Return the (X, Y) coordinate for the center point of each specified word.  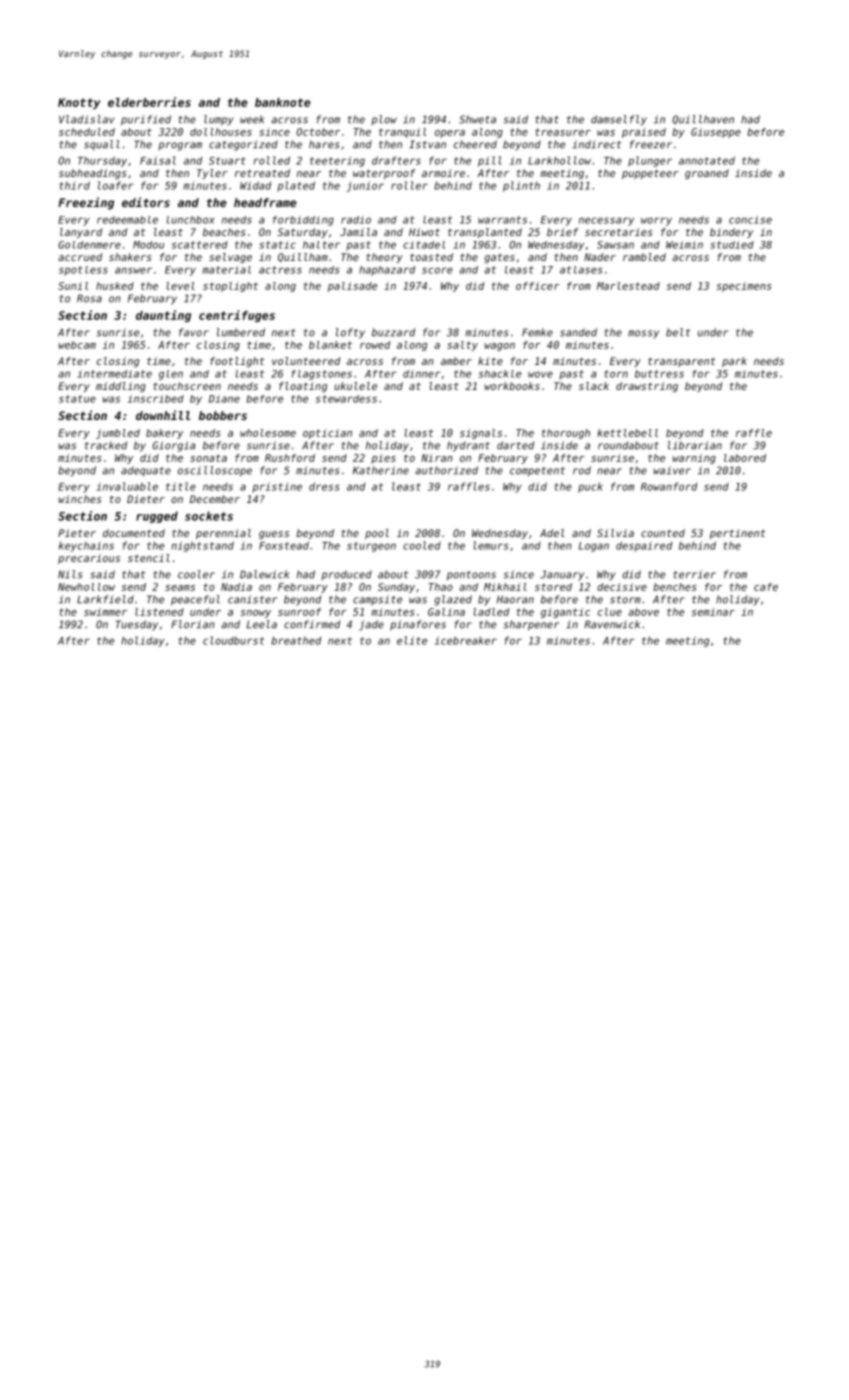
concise (750, 220)
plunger (650, 161)
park (734, 362)
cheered (475, 144)
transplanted (485, 233)
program (180, 146)
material (226, 270)
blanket (330, 345)
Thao (440, 587)
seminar (713, 612)
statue (77, 399)
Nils (70, 574)
